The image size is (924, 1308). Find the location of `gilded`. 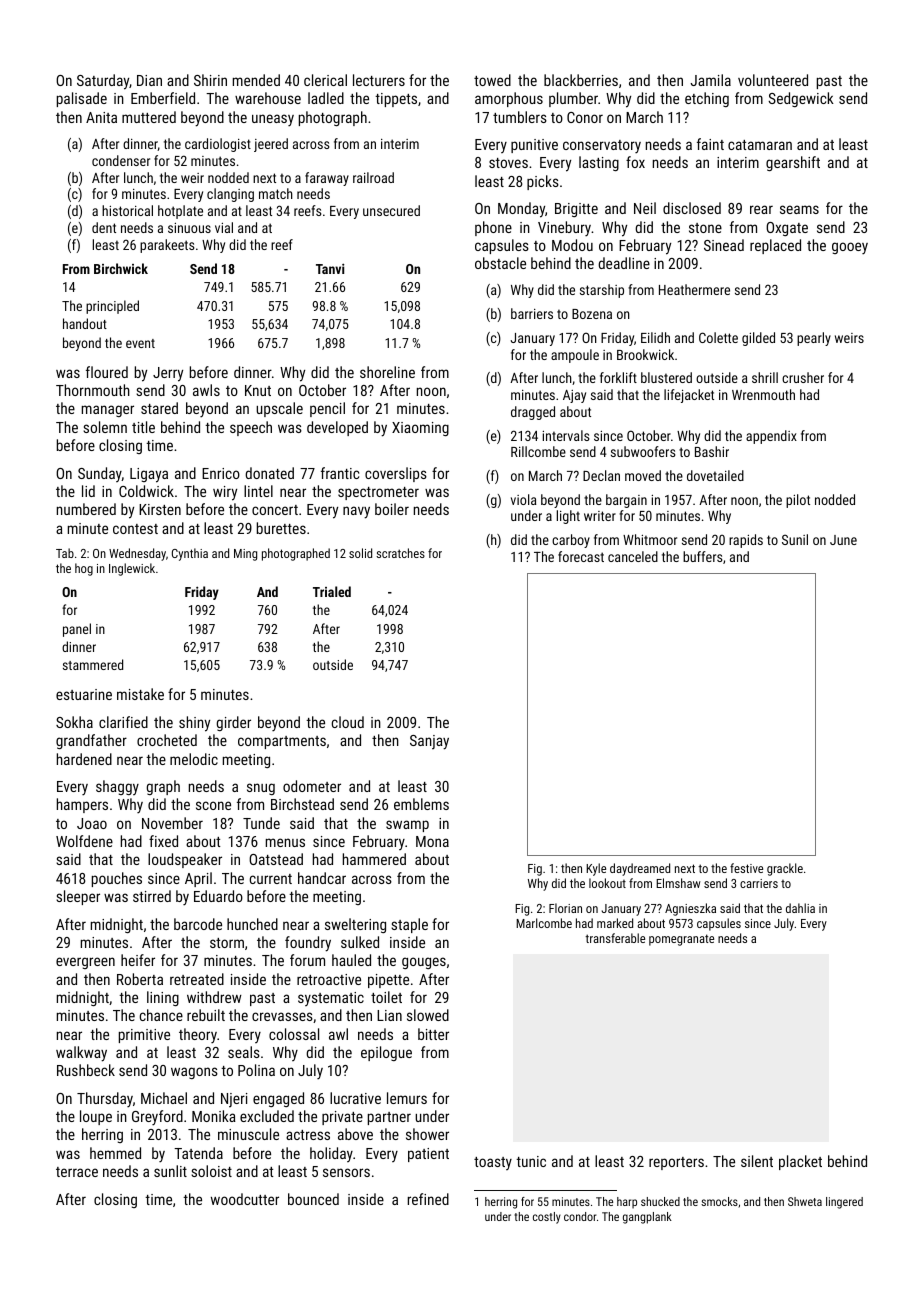

gilded is located at coordinates (758, 339).
